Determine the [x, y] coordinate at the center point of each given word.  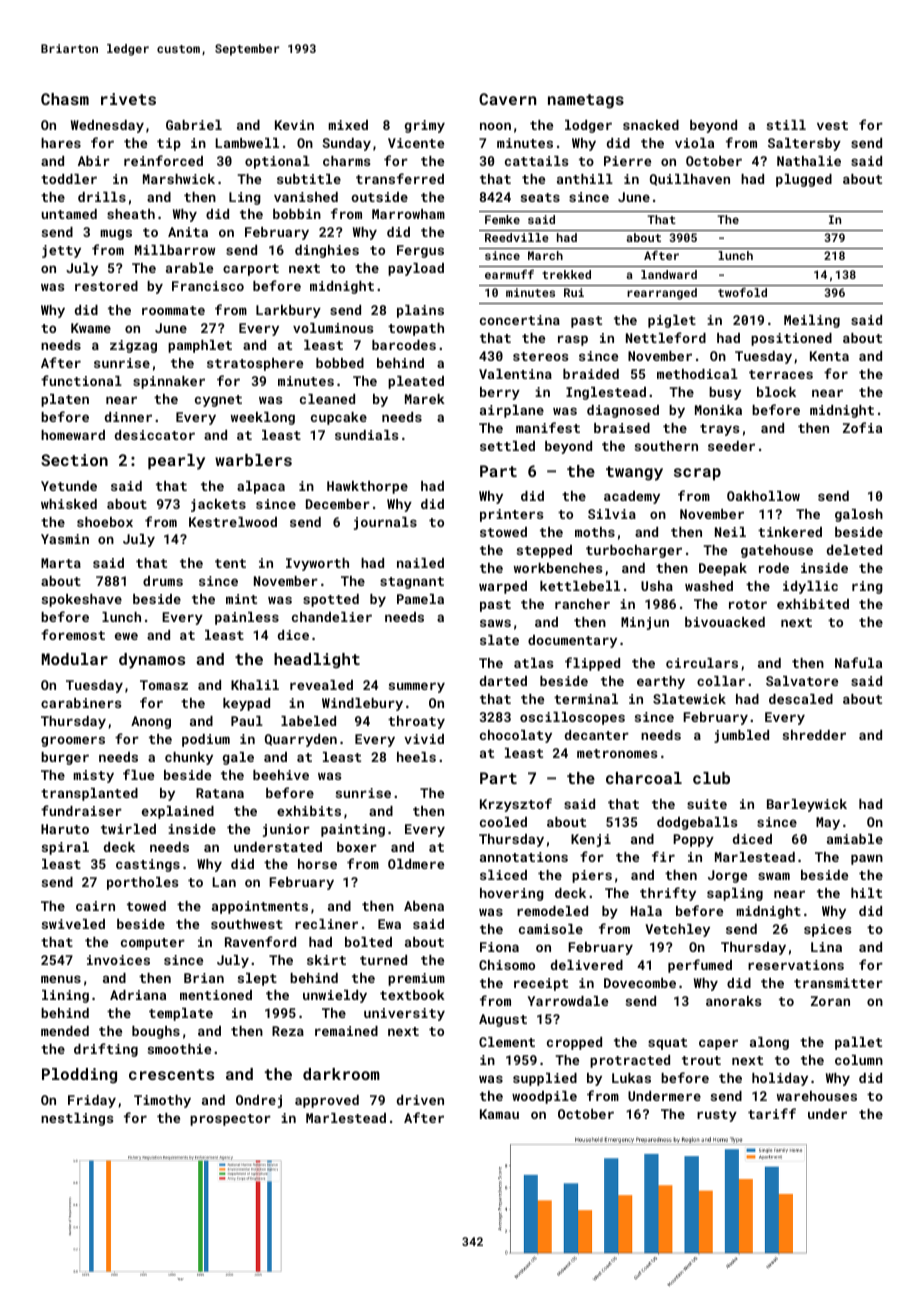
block [776, 392]
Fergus [420, 251]
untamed [69, 214]
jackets [218, 505]
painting [353, 830]
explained [178, 812]
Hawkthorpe [367, 487]
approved [327, 1101]
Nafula [858, 662]
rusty [717, 1116]
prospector [230, 1120]
